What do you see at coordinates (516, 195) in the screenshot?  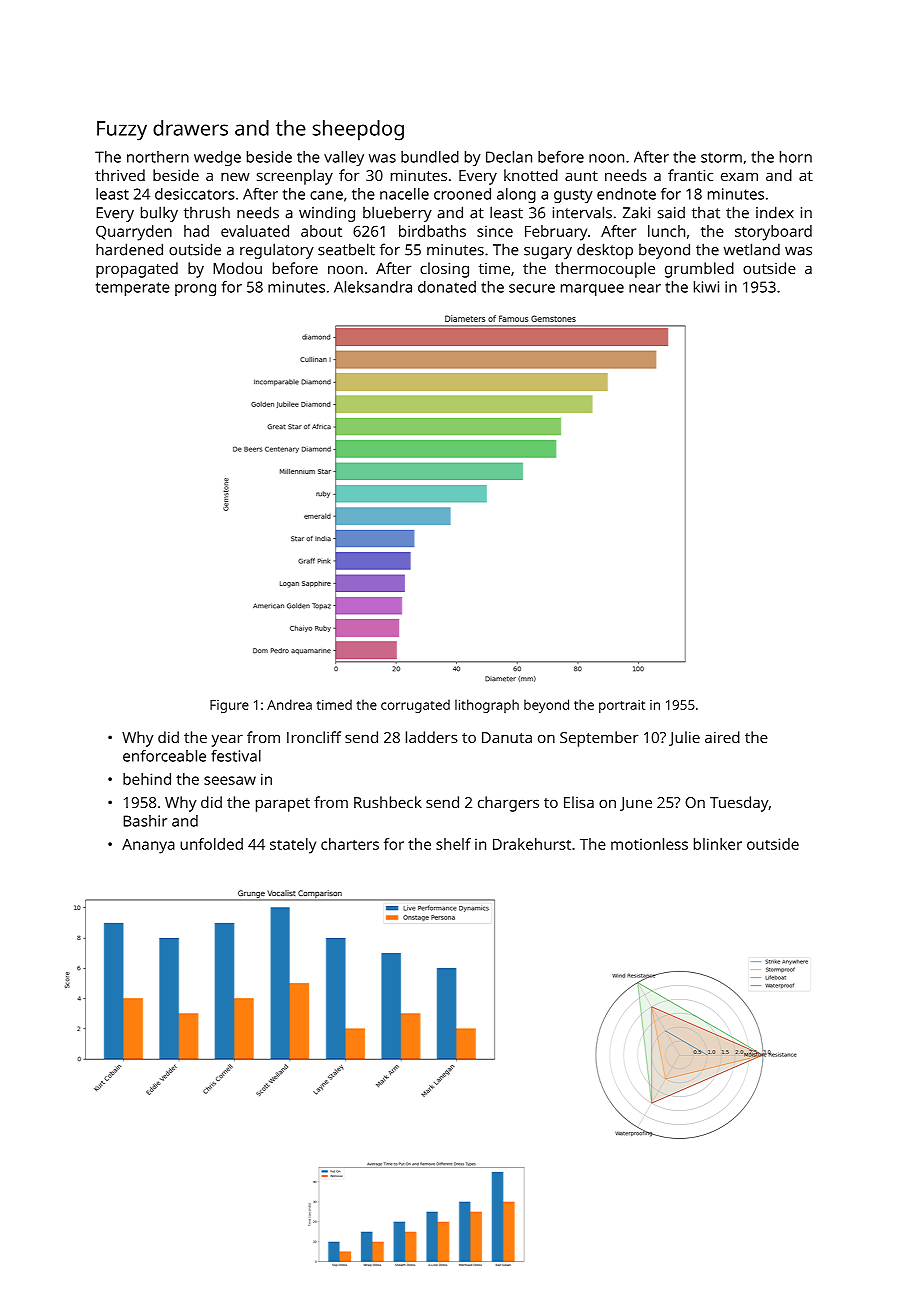 I see `along` at bounding box center [516, 195].
